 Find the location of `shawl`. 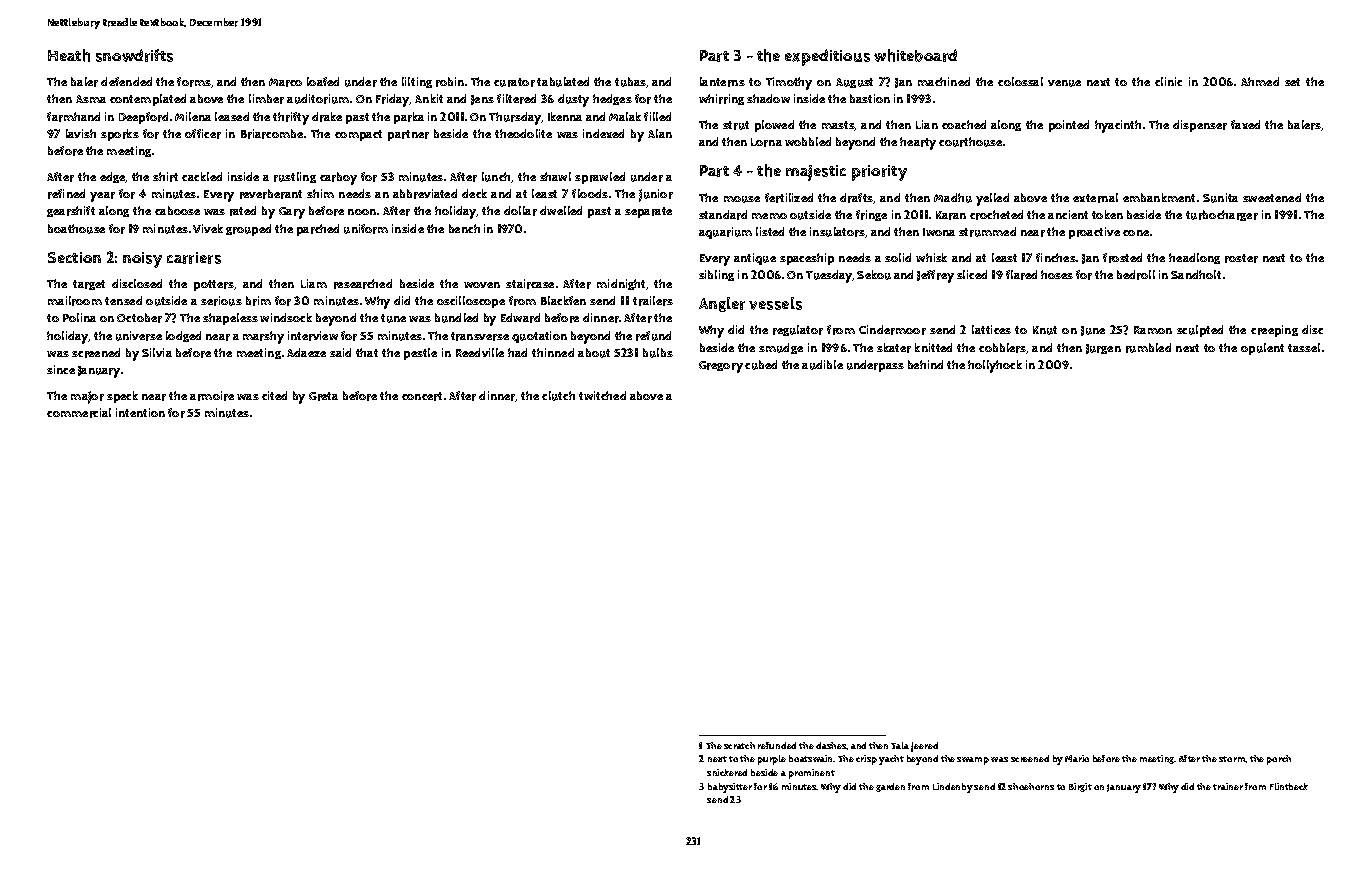

shawl is located at coordinates (555, 176).
